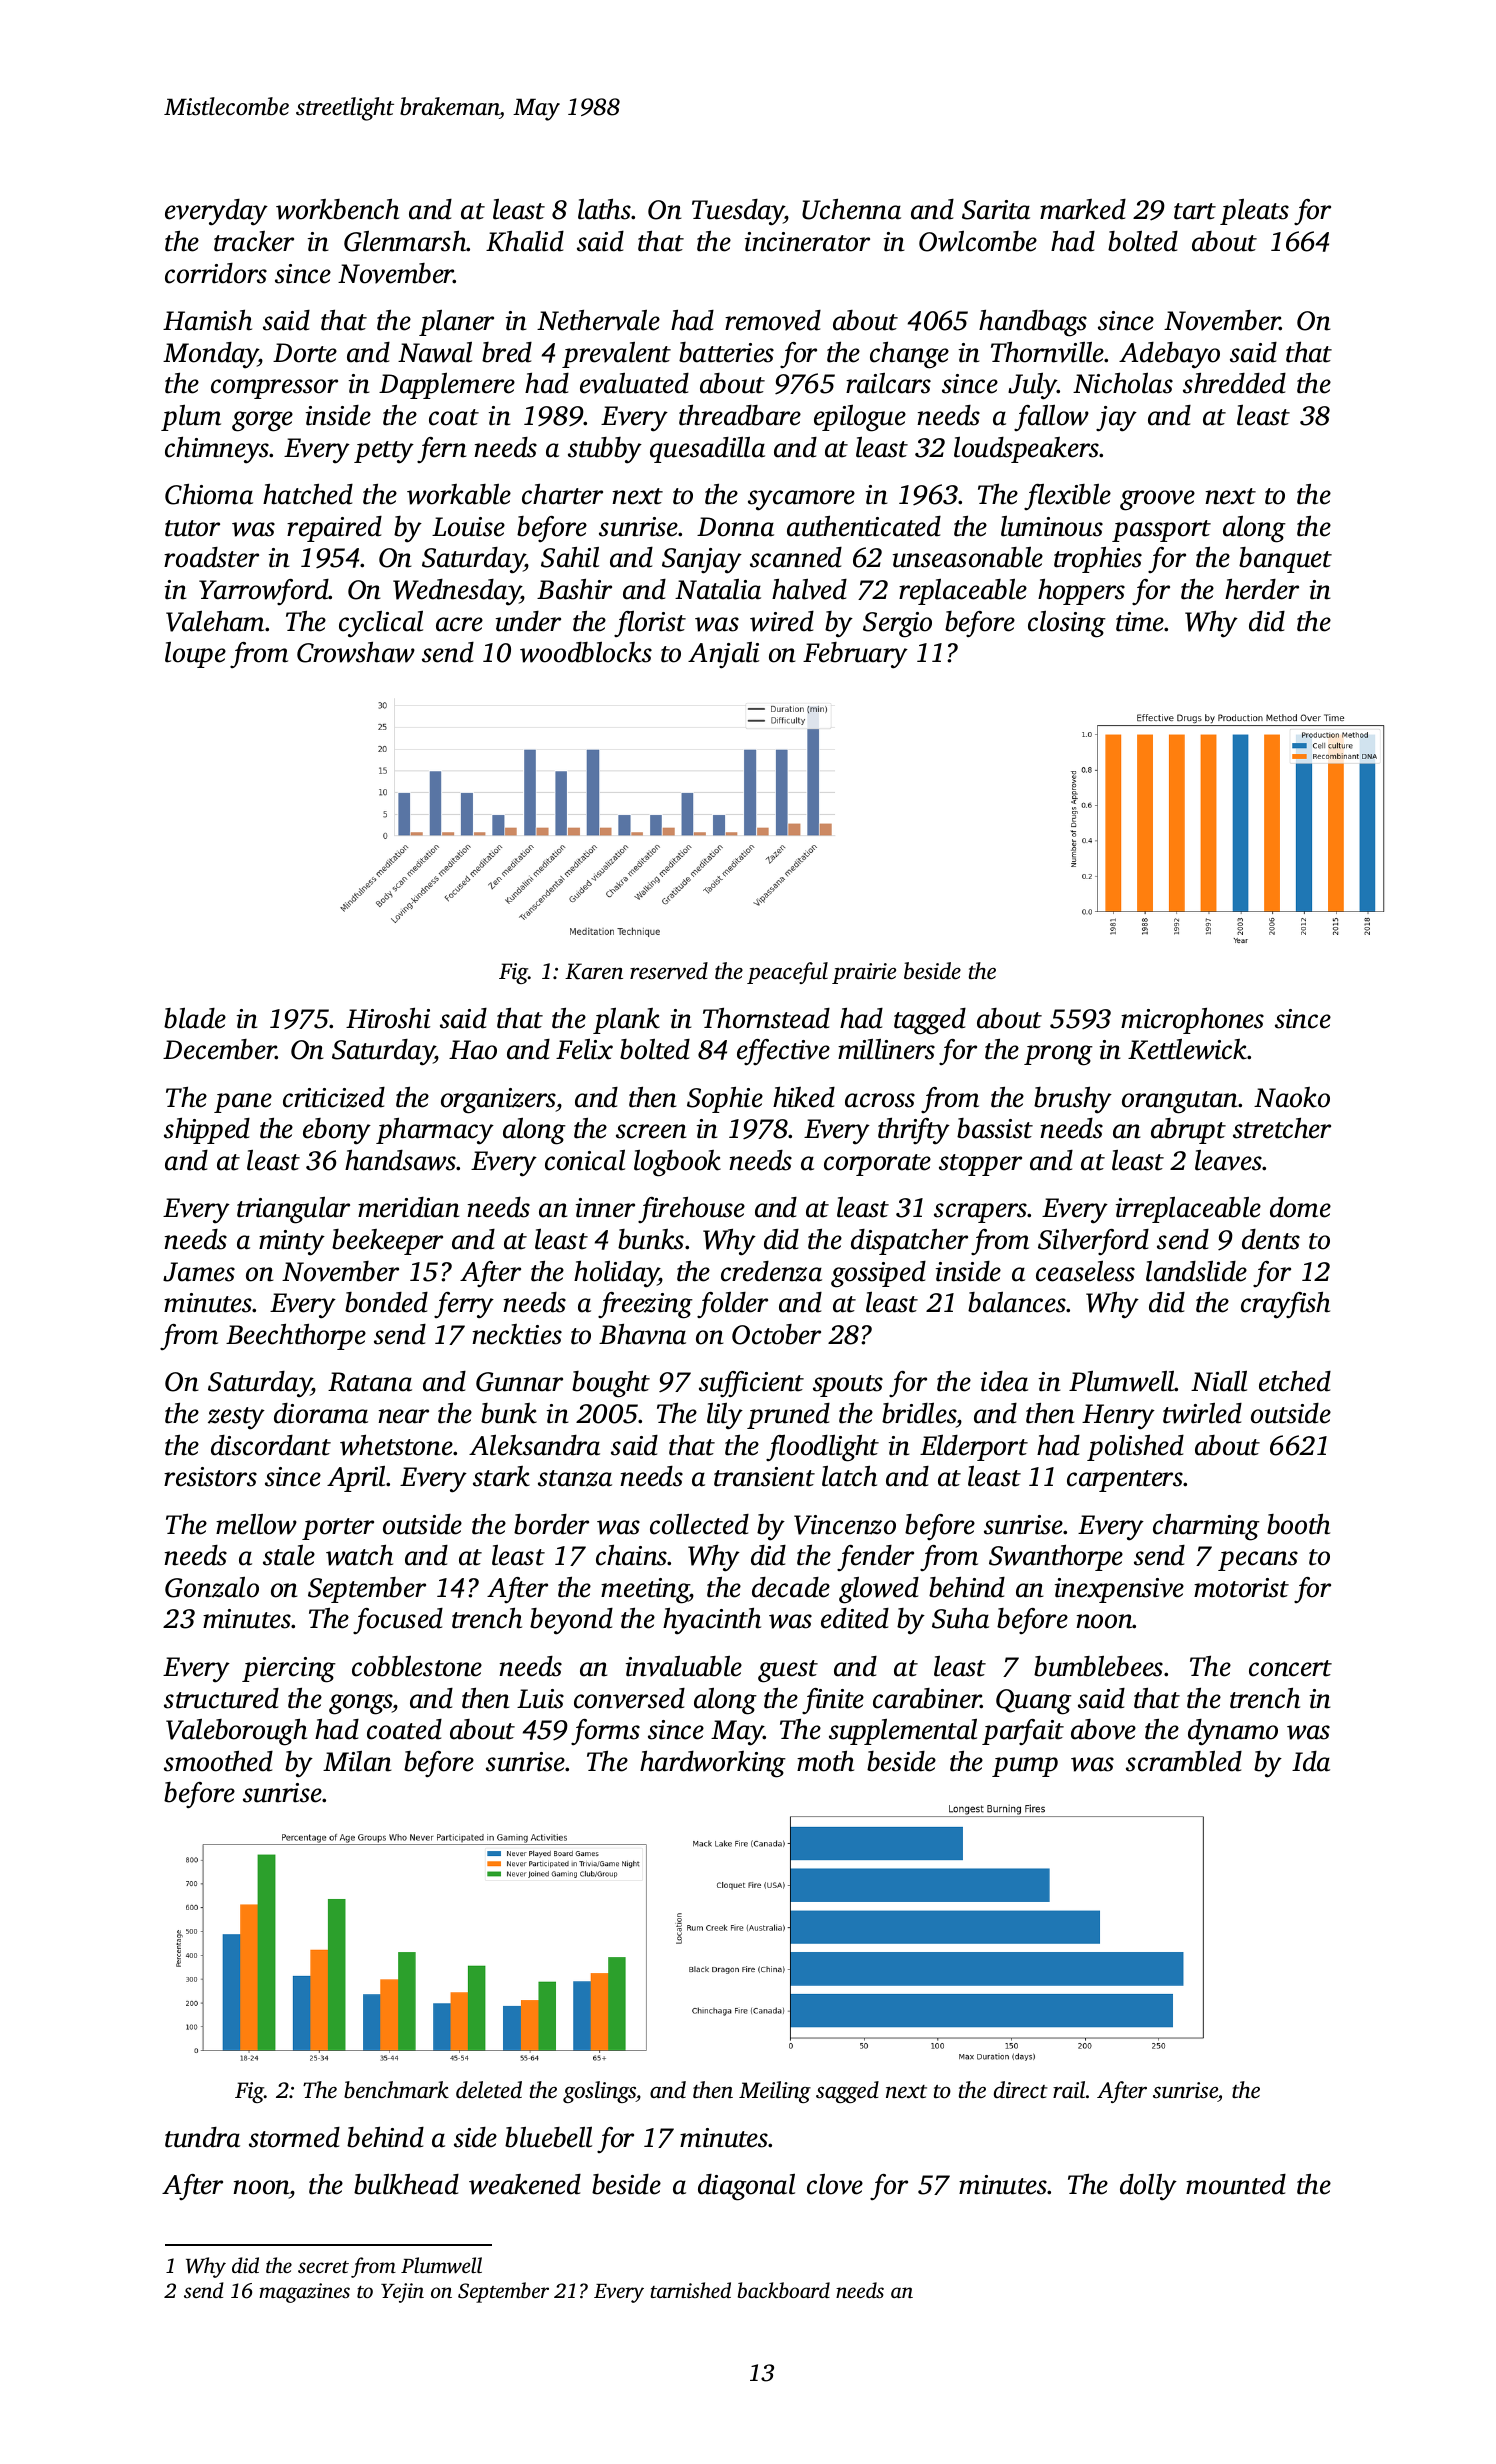  What do you see at coordinates (1195, 211) in the screenshot?
I see `tart` at bounding box center [1195, 211].
